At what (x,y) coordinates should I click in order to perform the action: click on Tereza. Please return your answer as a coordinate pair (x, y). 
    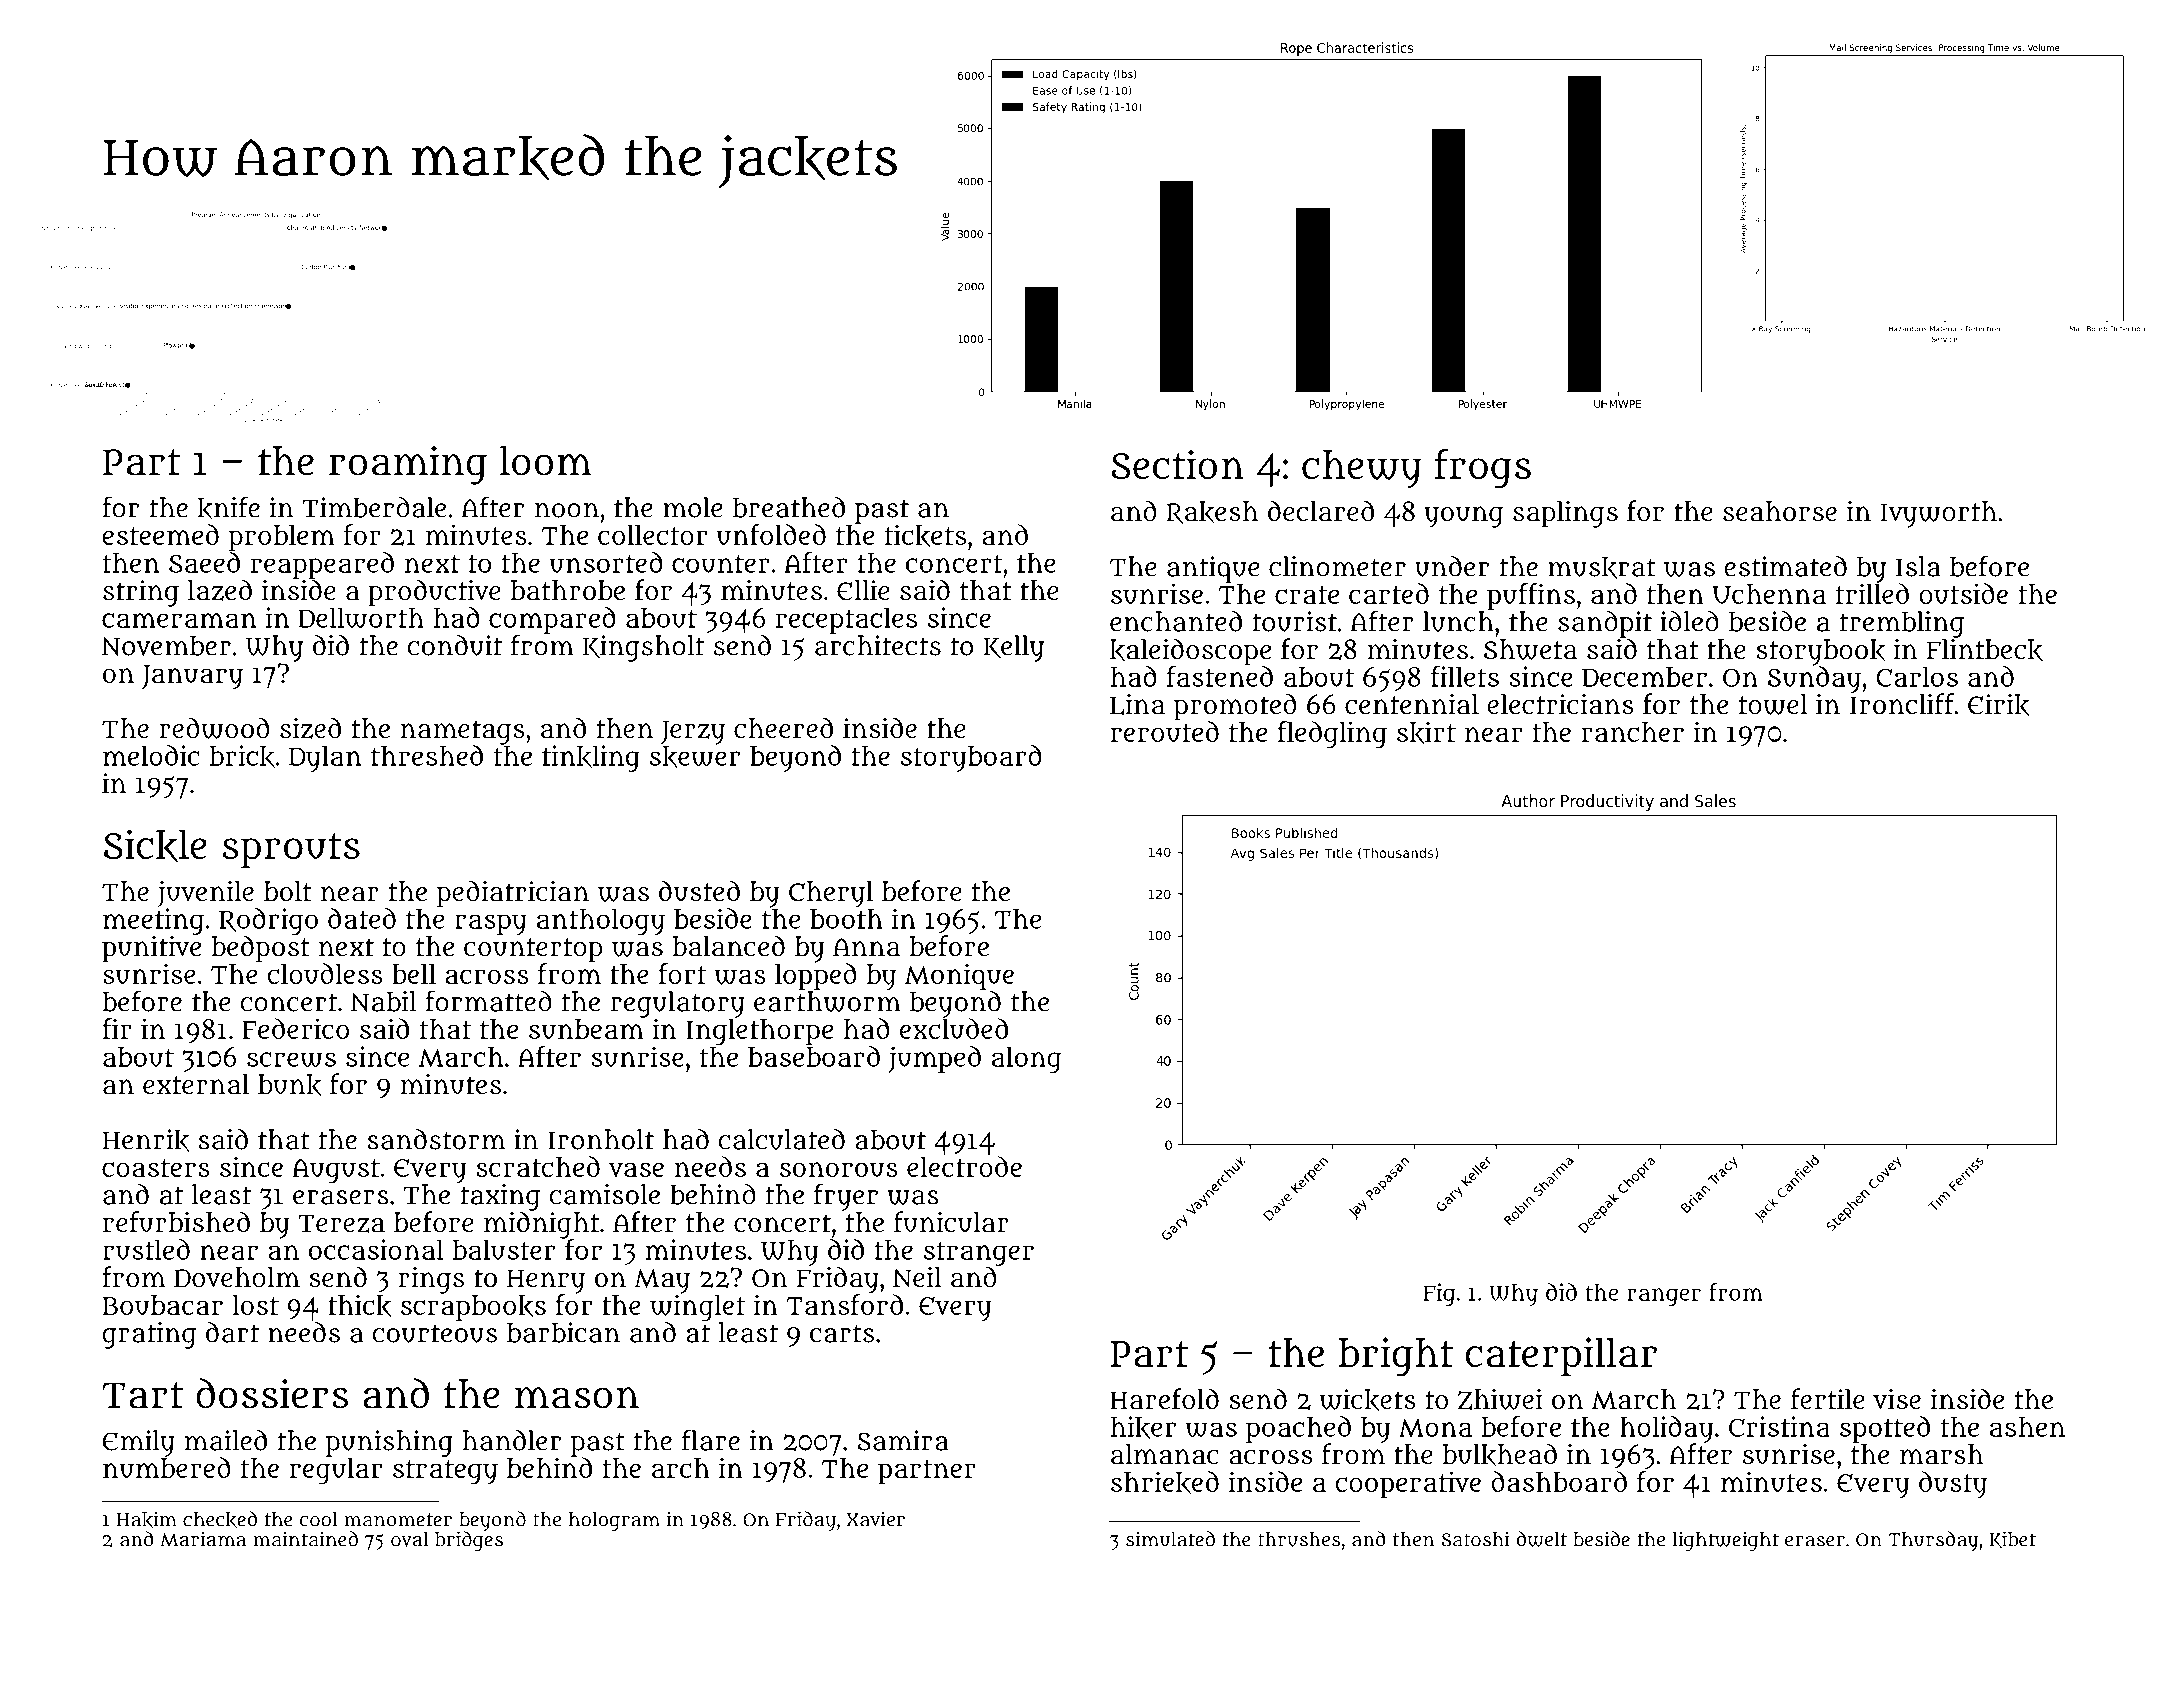
    Looking at the image, I should click on (341, 1223).
